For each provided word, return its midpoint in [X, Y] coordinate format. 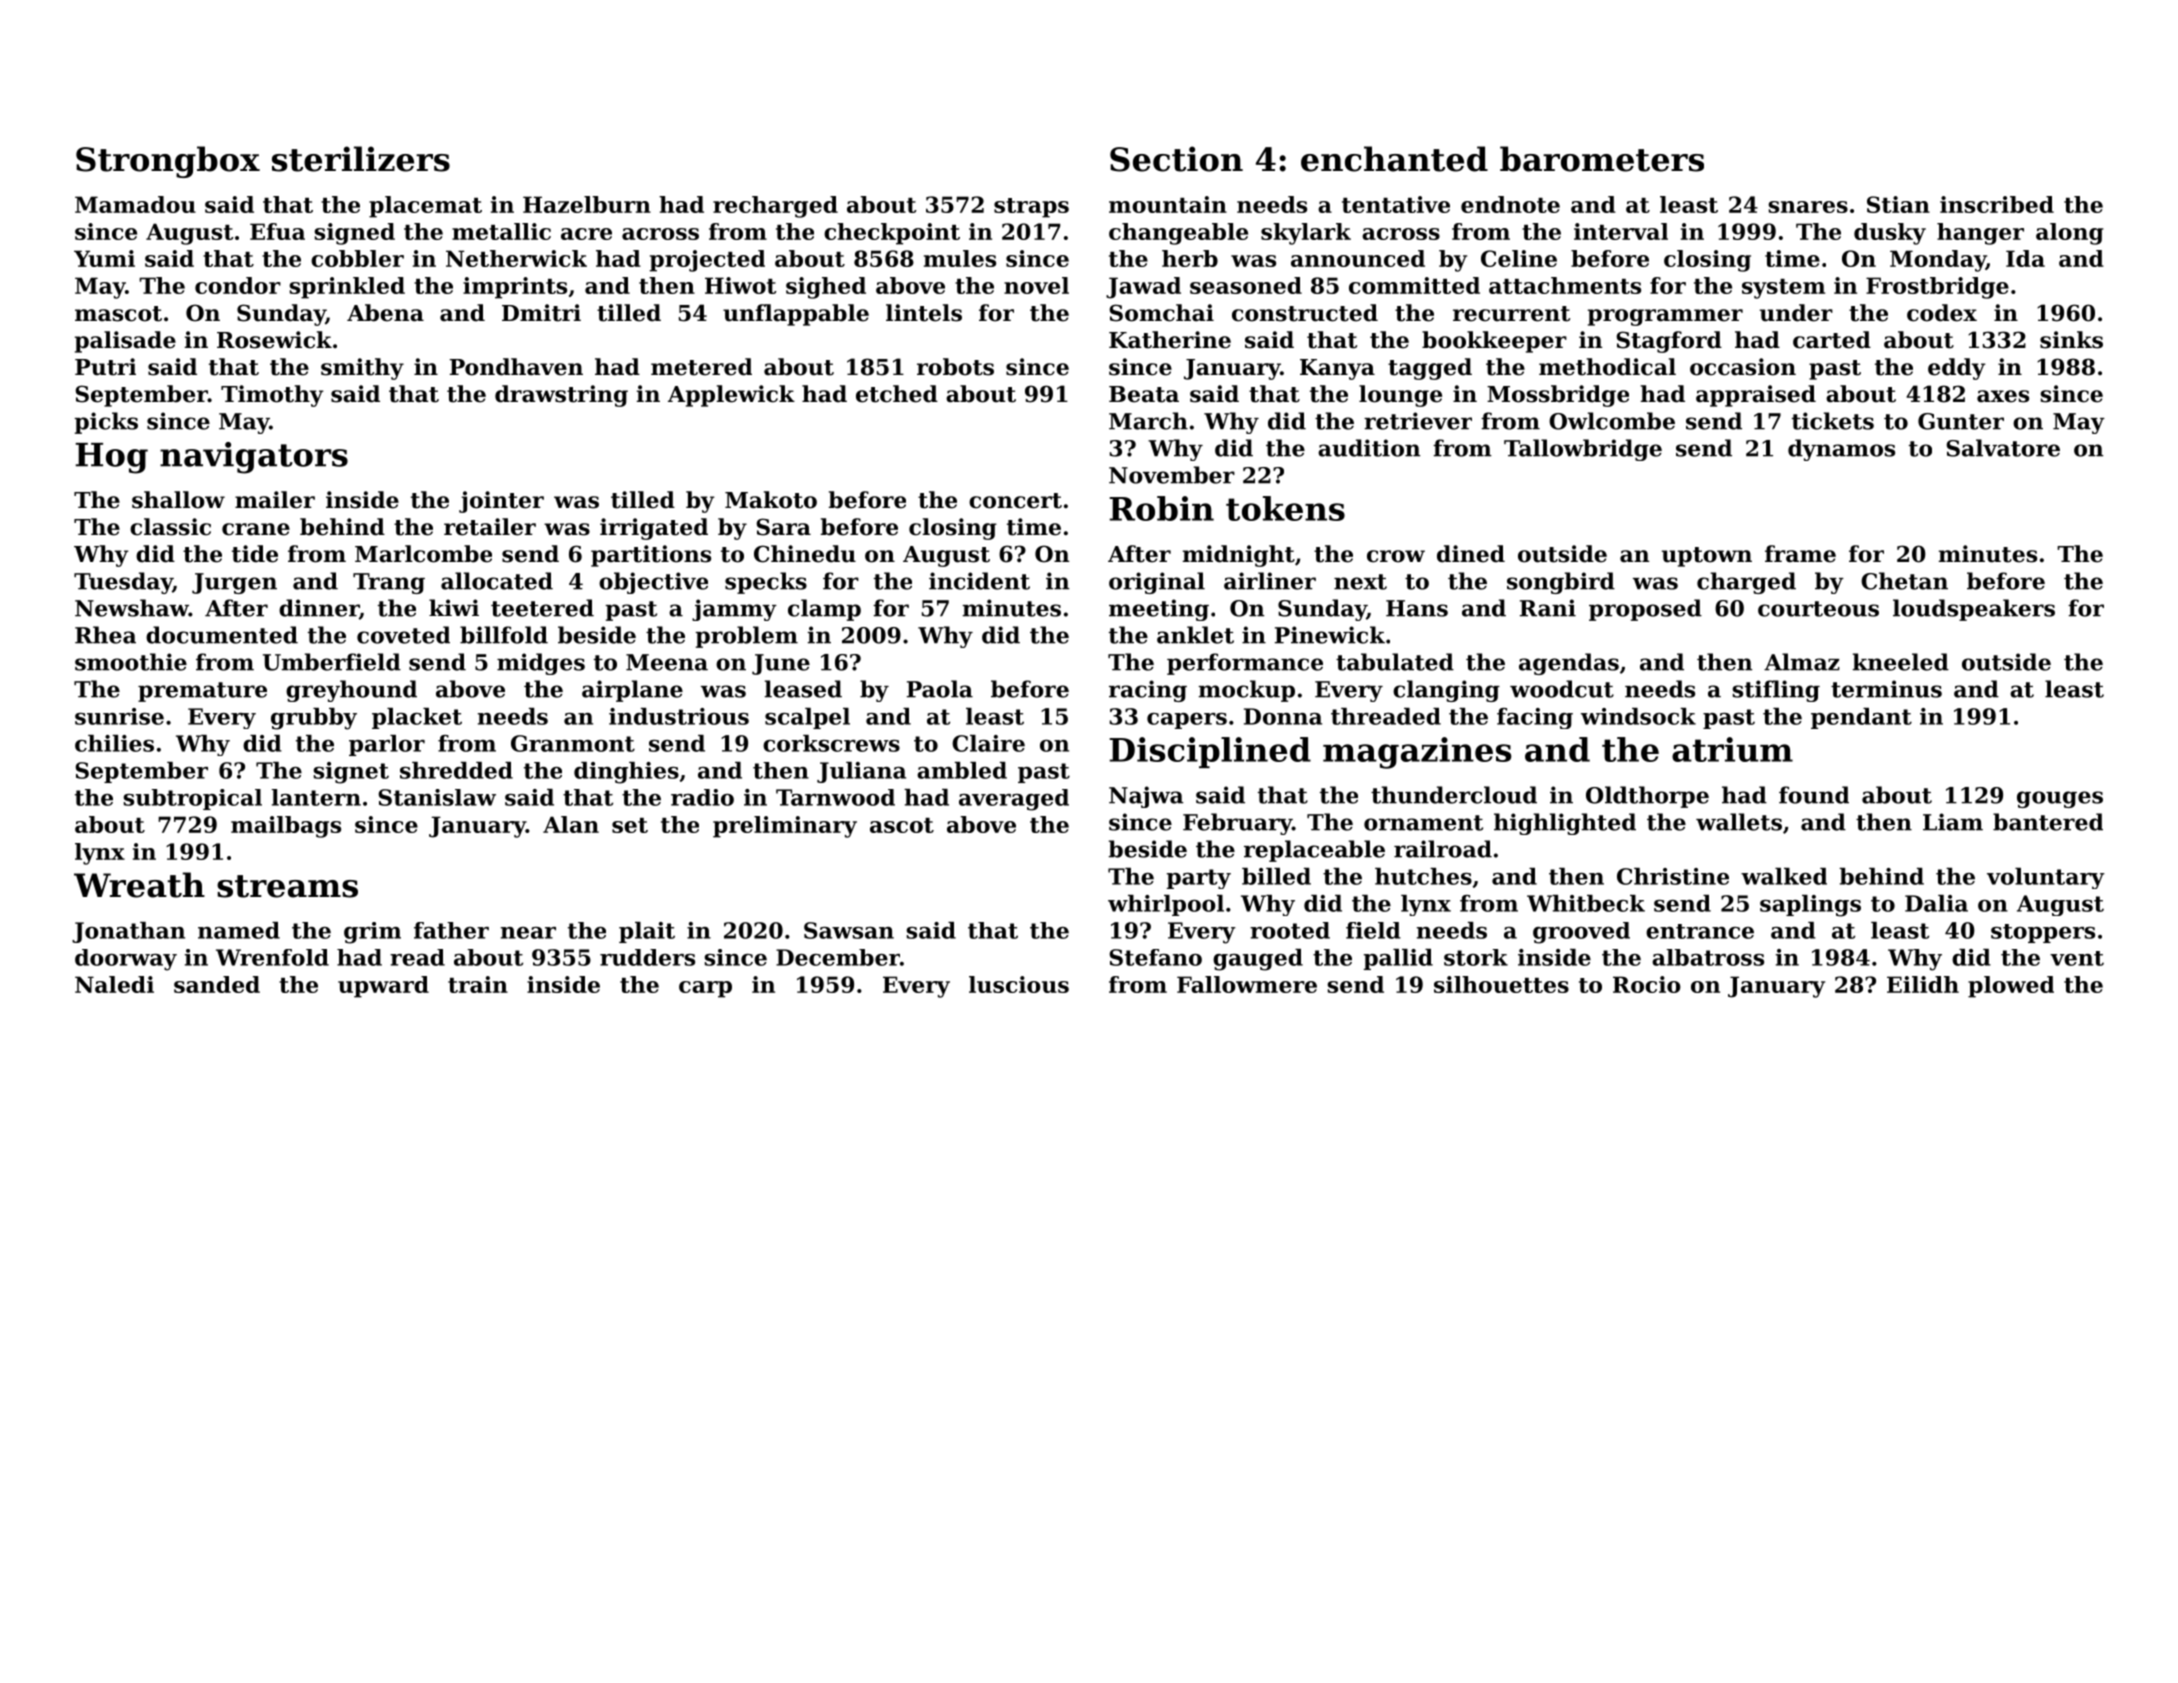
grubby [314, 719]
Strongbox [168, 162]
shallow [178, 500]
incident [979, 581]
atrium [1732, 749]
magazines [1417, 753]
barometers [1602, 159]
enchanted [1394, 159]
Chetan [1904, 581]
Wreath [139, 885]
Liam [1953, 822]
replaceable [1314, 851]
